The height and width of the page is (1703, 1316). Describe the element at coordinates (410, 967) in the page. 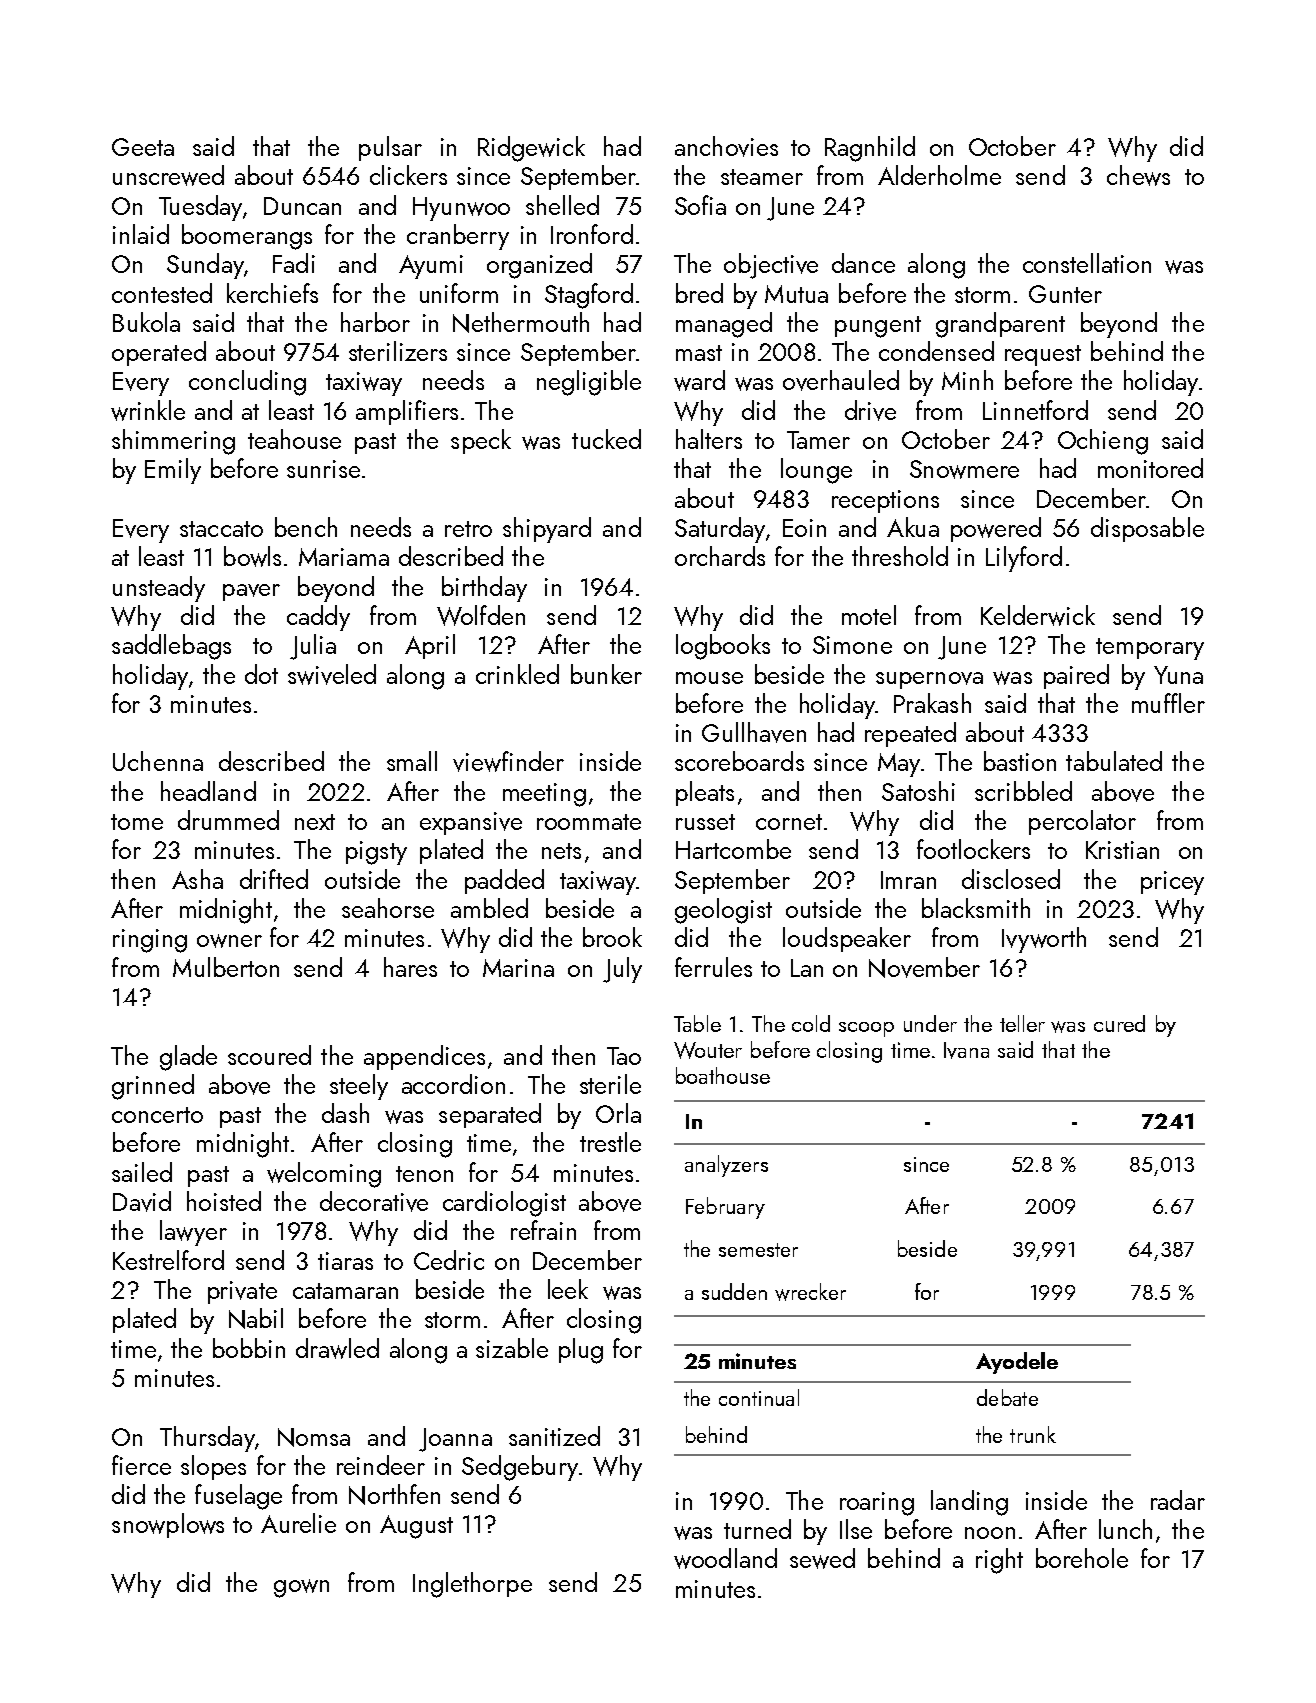

I see `hares` at that location.
